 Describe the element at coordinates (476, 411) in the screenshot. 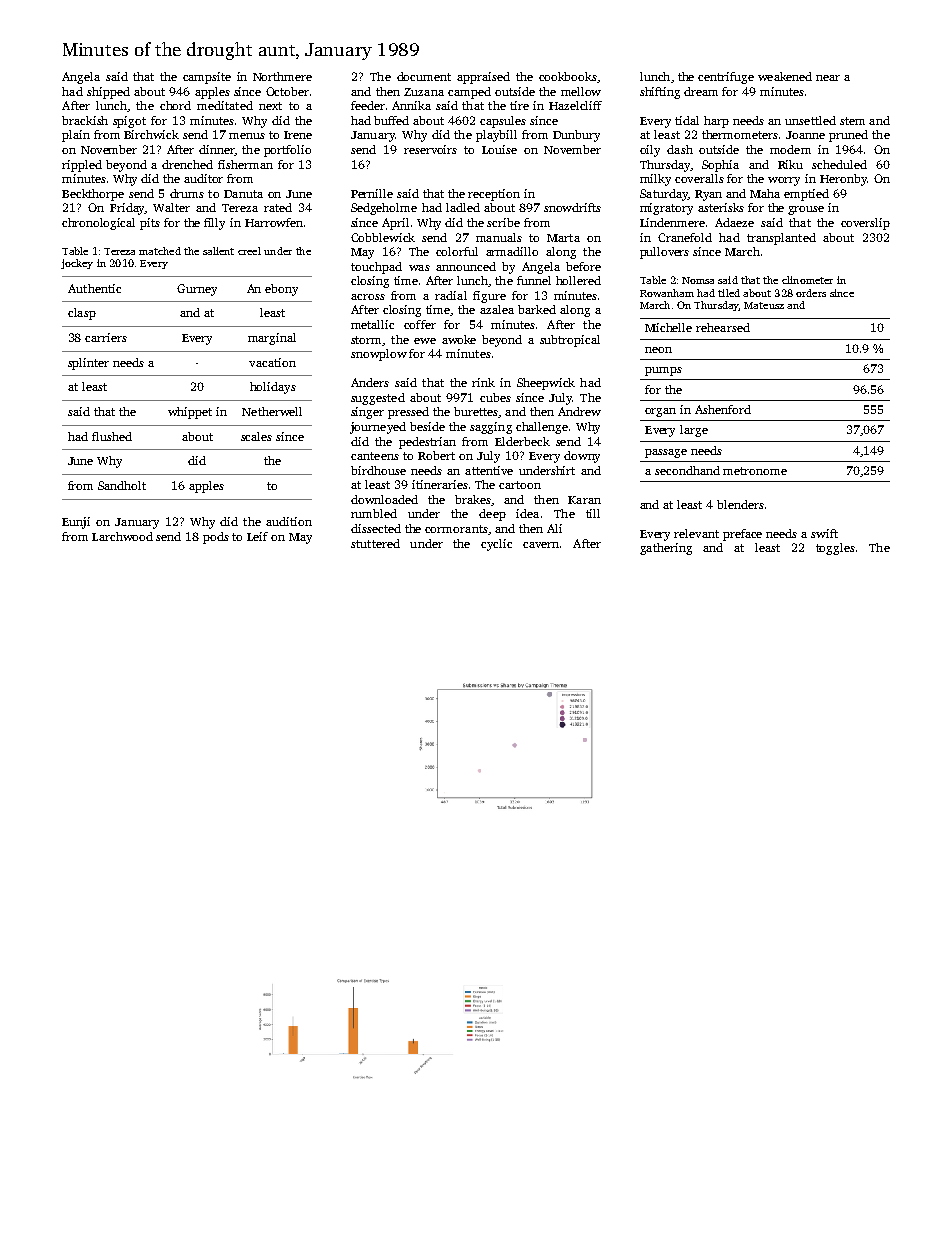

I see `burettes` at that location.
